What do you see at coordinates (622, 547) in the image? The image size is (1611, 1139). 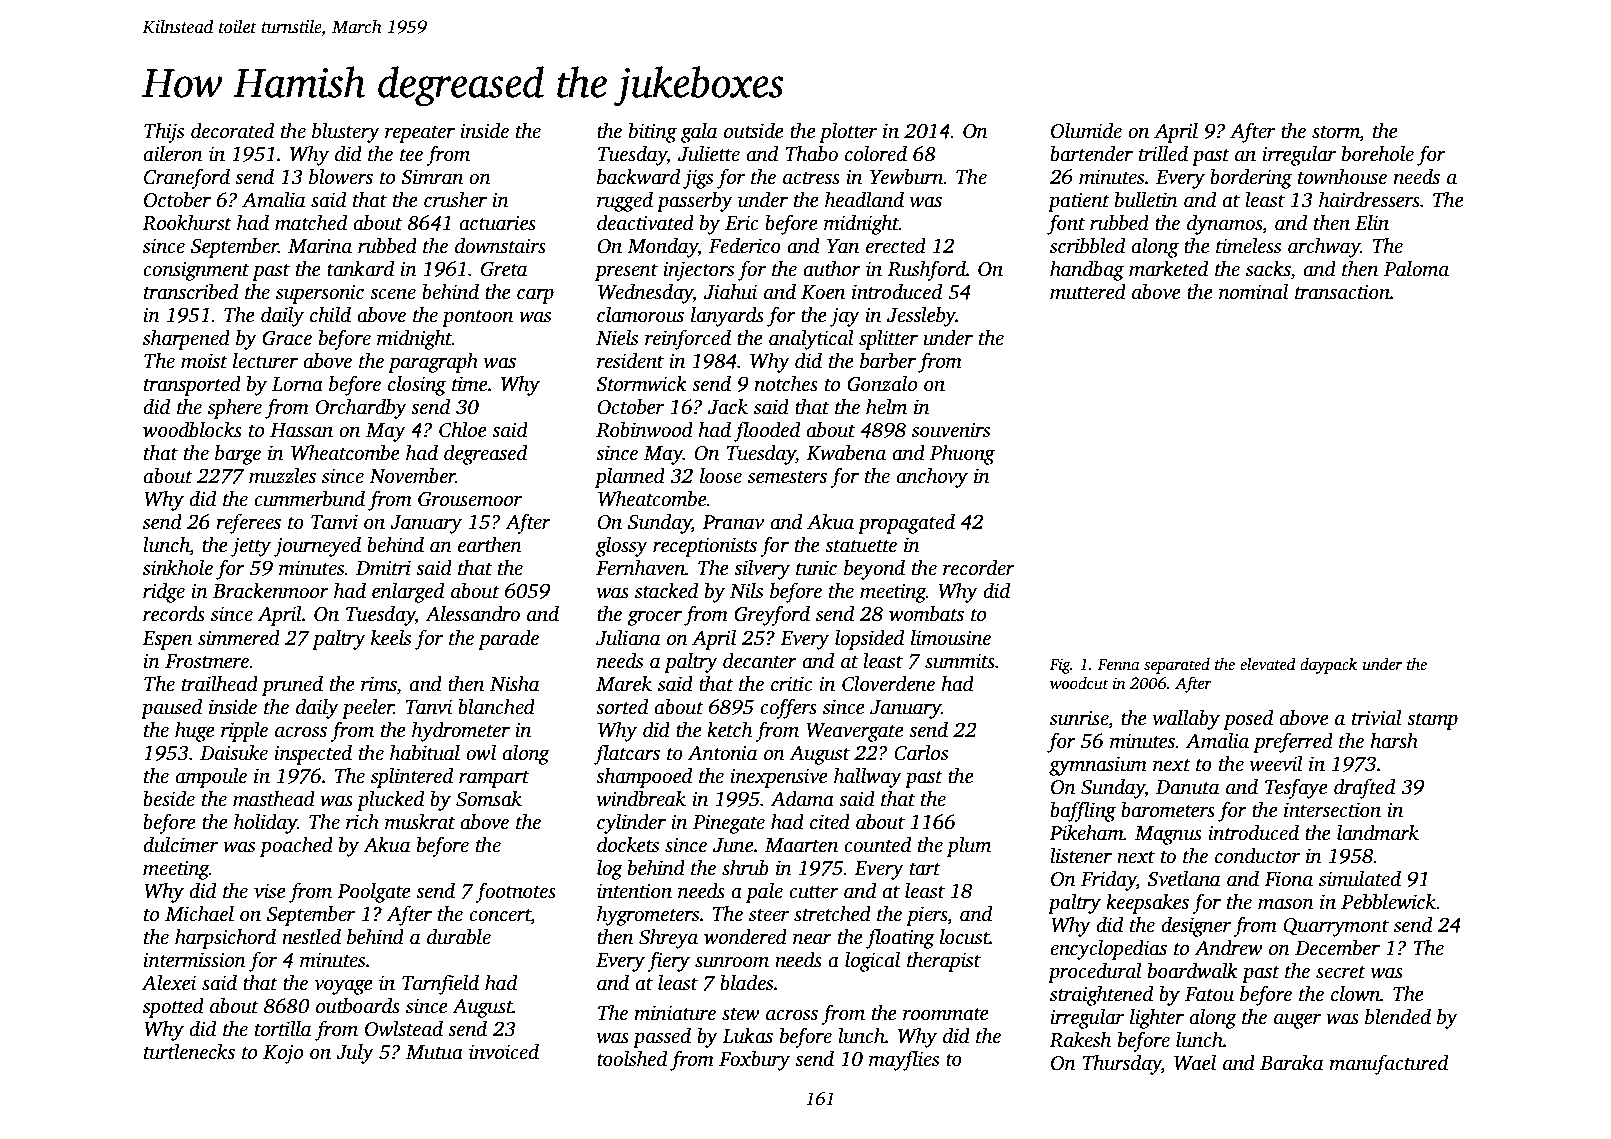 I see `glossy` at bounding box center [622, 547].
